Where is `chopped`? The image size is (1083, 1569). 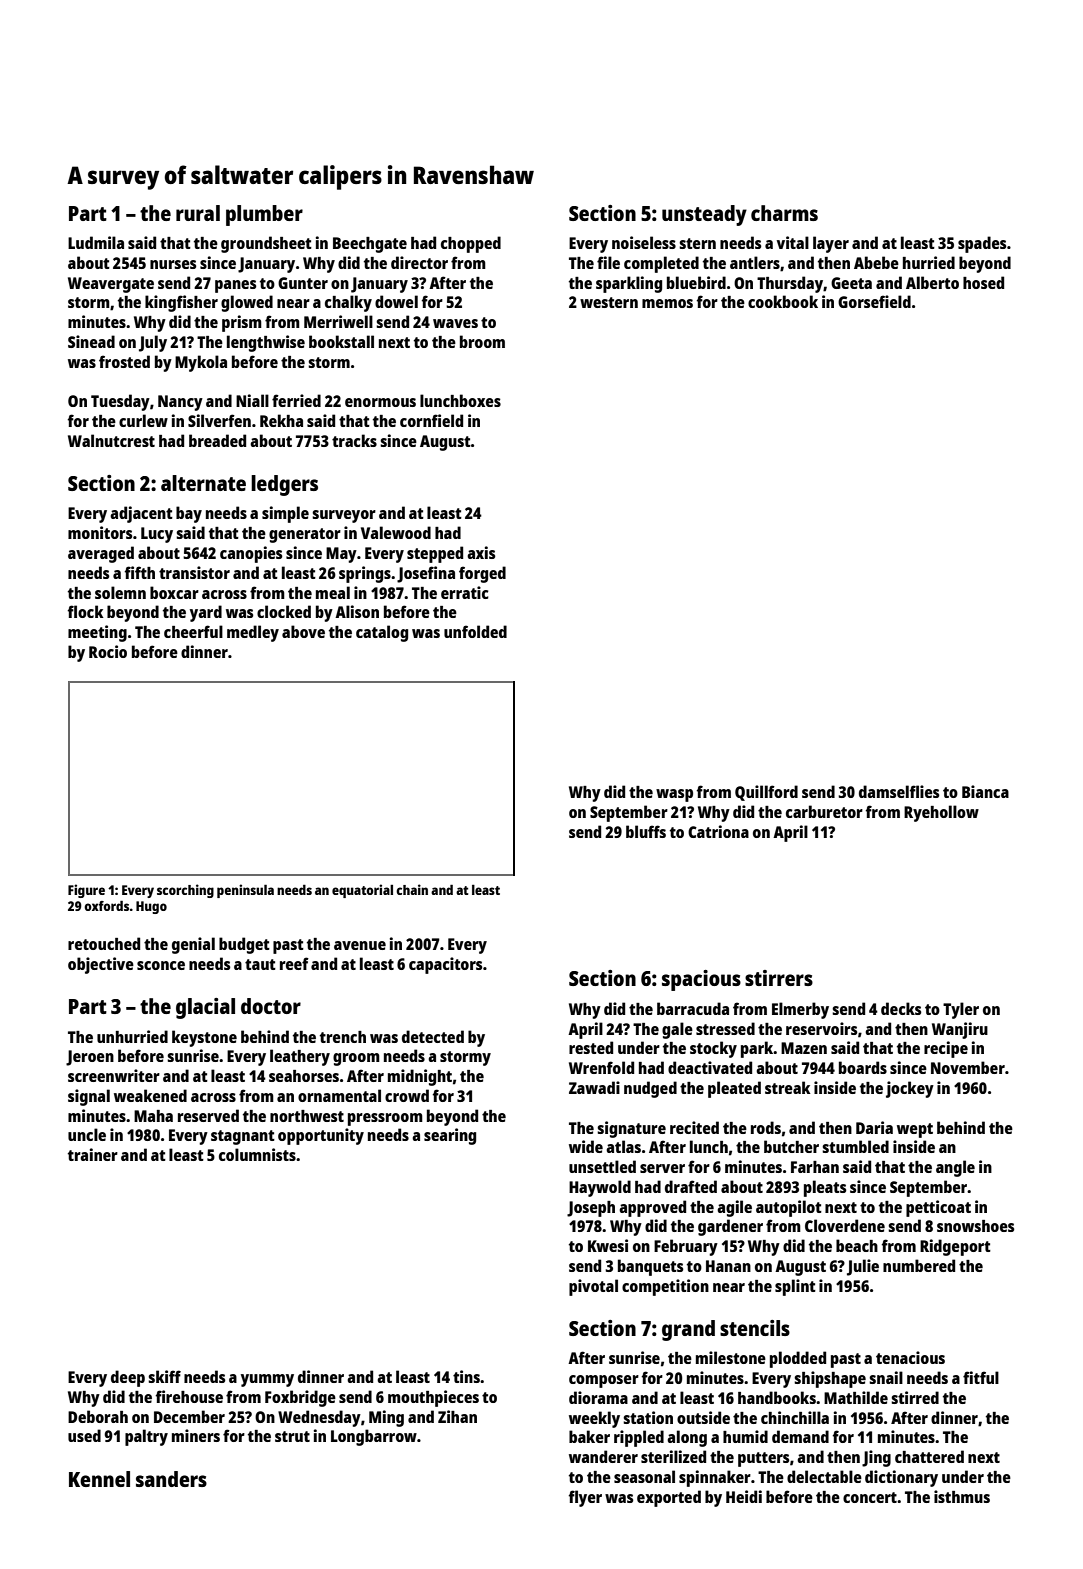 chopped is located at coordinates (471, 244).
